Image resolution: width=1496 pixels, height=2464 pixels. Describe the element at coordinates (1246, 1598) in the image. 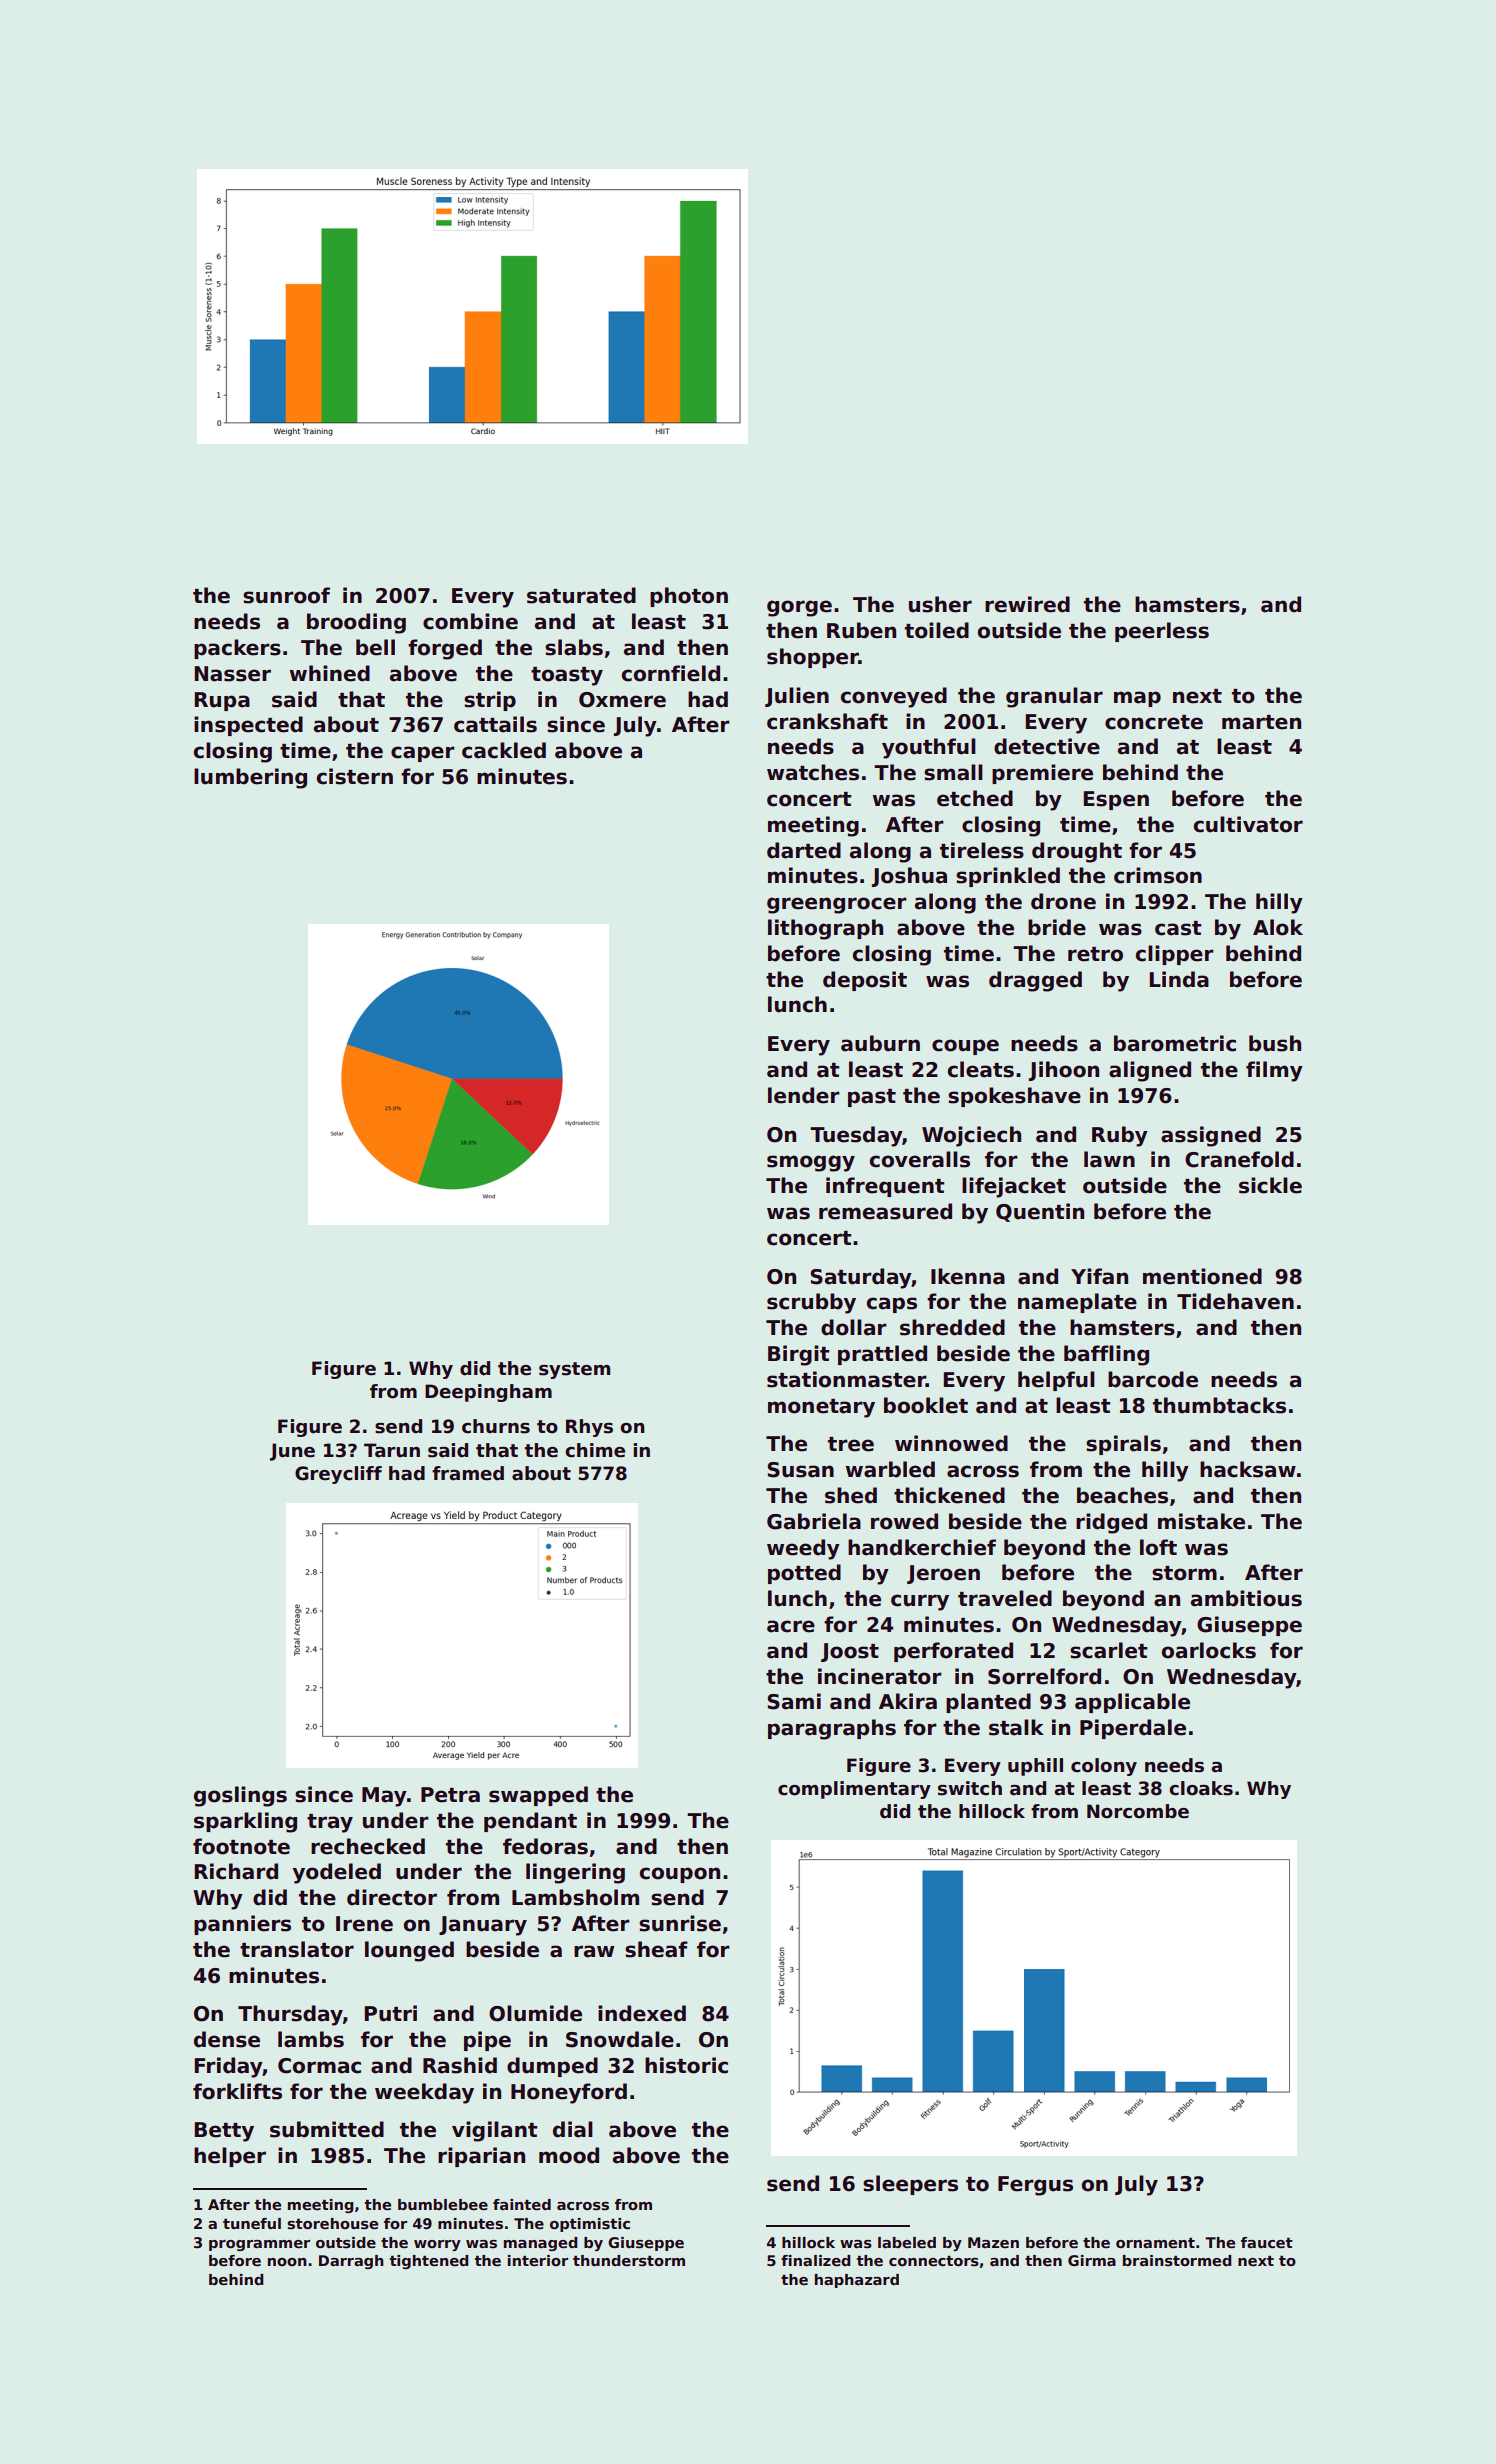

I see `ambitious` at that location.
